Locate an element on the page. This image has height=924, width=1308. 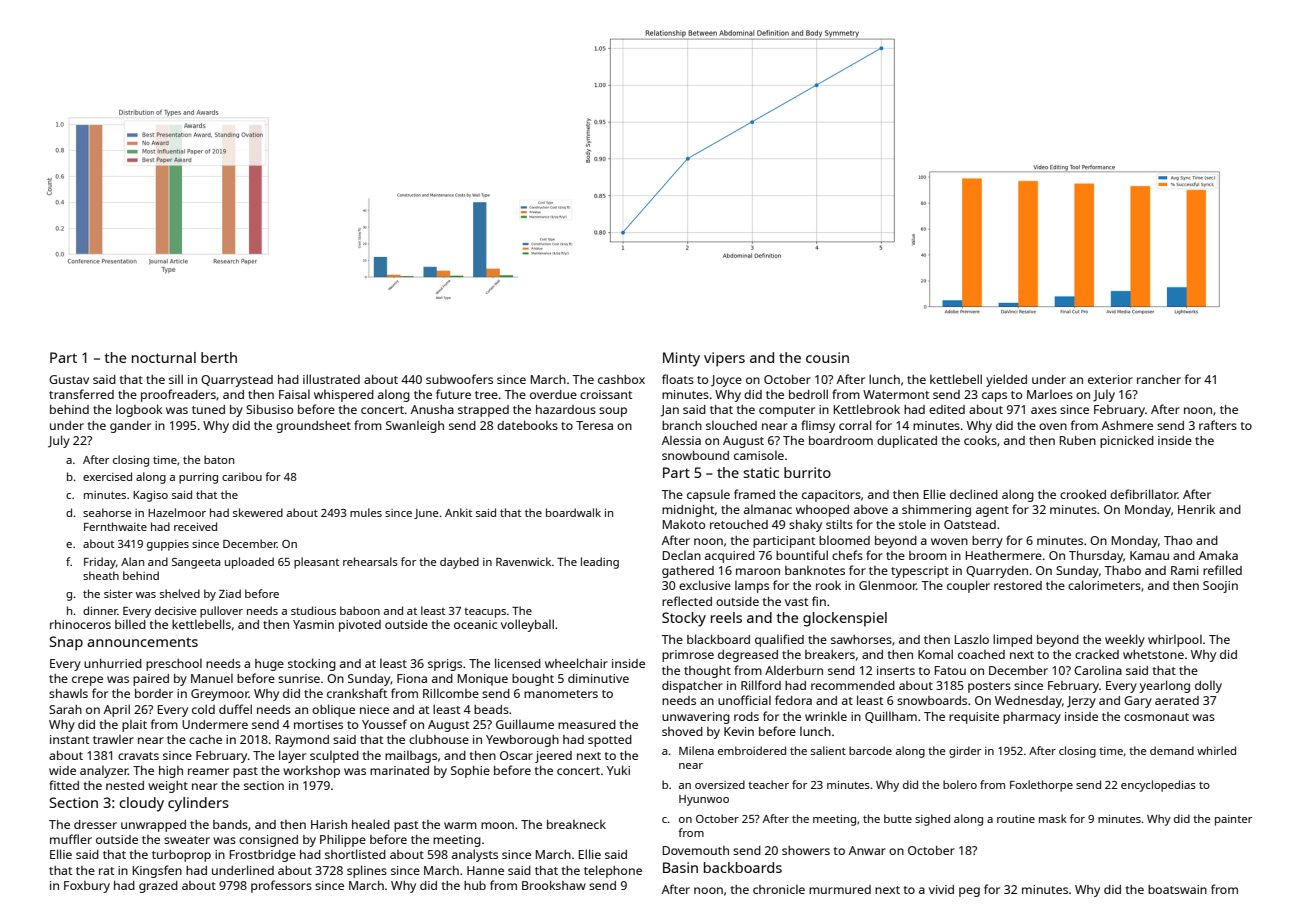
Swanleigh is located at coordinates (415, 426).
